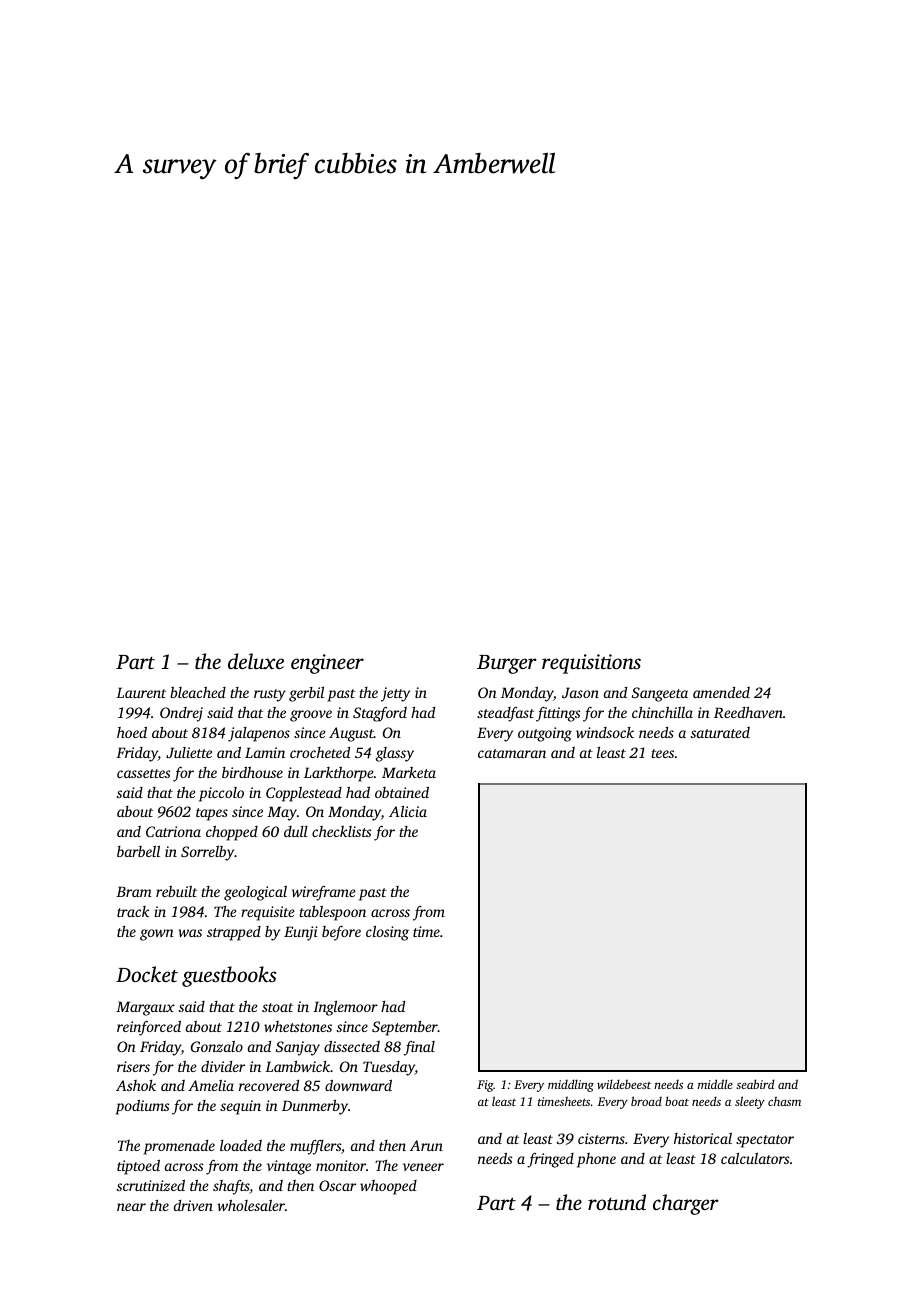 This document has width=924, height=1314. Describe the element at coordinates (255, 893) in the document. I see `geological` at that location.
